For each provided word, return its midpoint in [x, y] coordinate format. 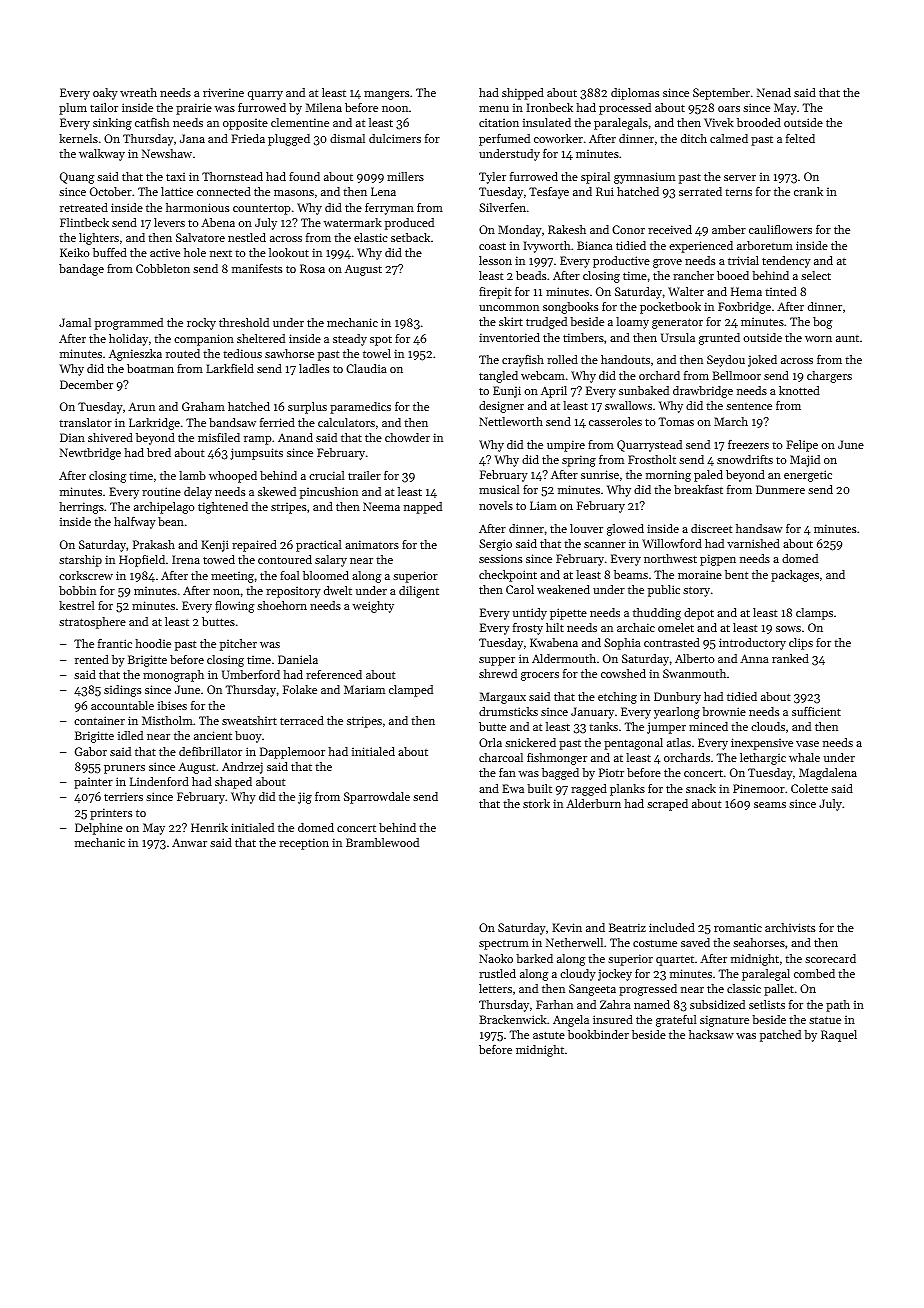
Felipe [802, 446]
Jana [192, 138]
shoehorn [282, 605]
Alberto [694, 658]
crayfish [523, 361]
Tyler [492, 178]
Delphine [99, 829]
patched [780, 1036]
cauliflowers [780, 229]
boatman [150, 368]
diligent [419, 592]
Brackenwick [513, 1019]
